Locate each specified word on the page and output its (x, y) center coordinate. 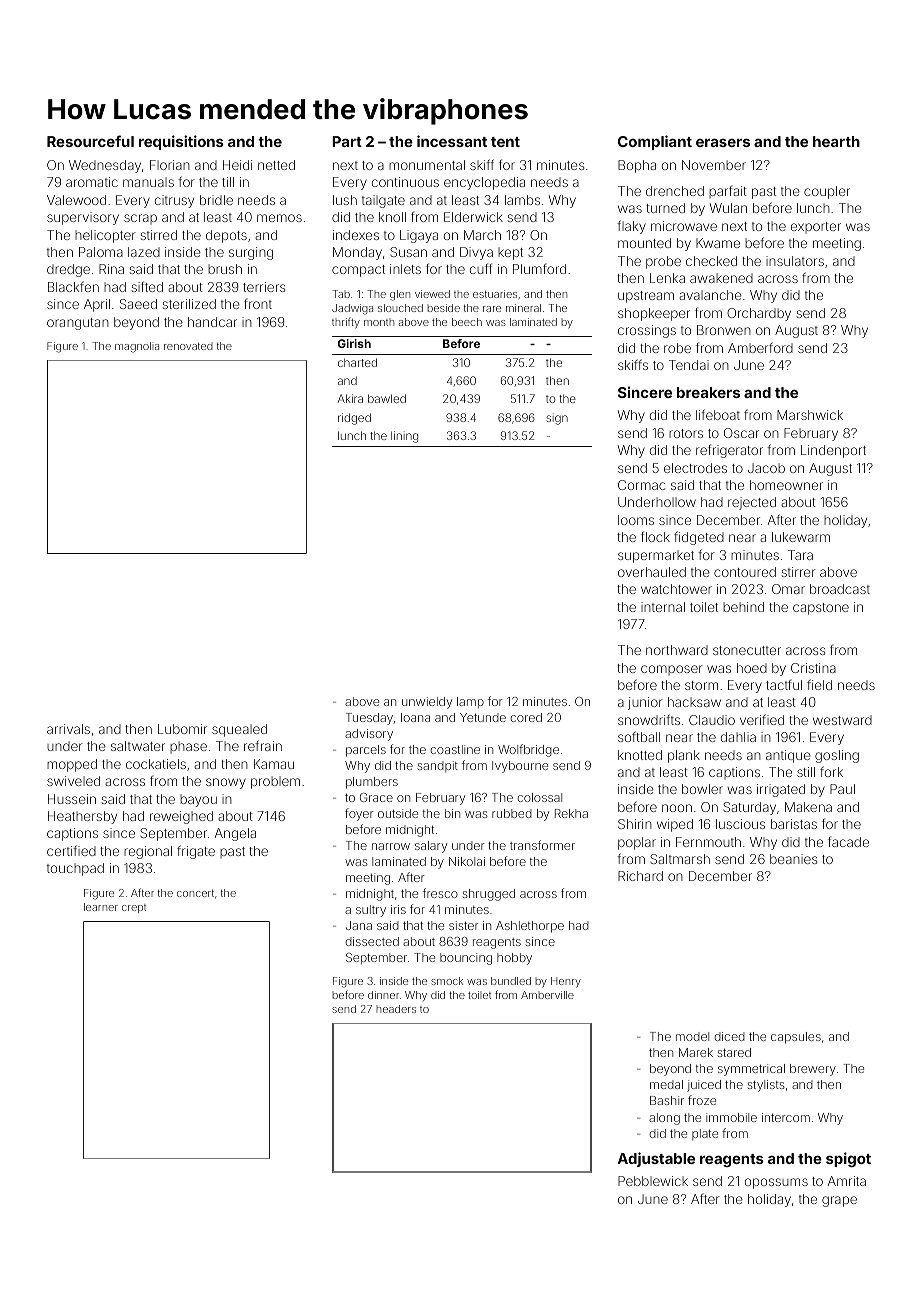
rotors (686, 433)
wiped (675, 825)
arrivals (68, 729)
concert (195, 893)
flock (655, 536)
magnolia (137, 347)
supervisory (83, 218)
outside (398, 813)
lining (404, 437)
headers (396, 1009)
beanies (793, 859)
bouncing (466, 959)
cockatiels (156, 764)
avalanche (711, 295)
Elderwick (473, 217)
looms (636, 520)
